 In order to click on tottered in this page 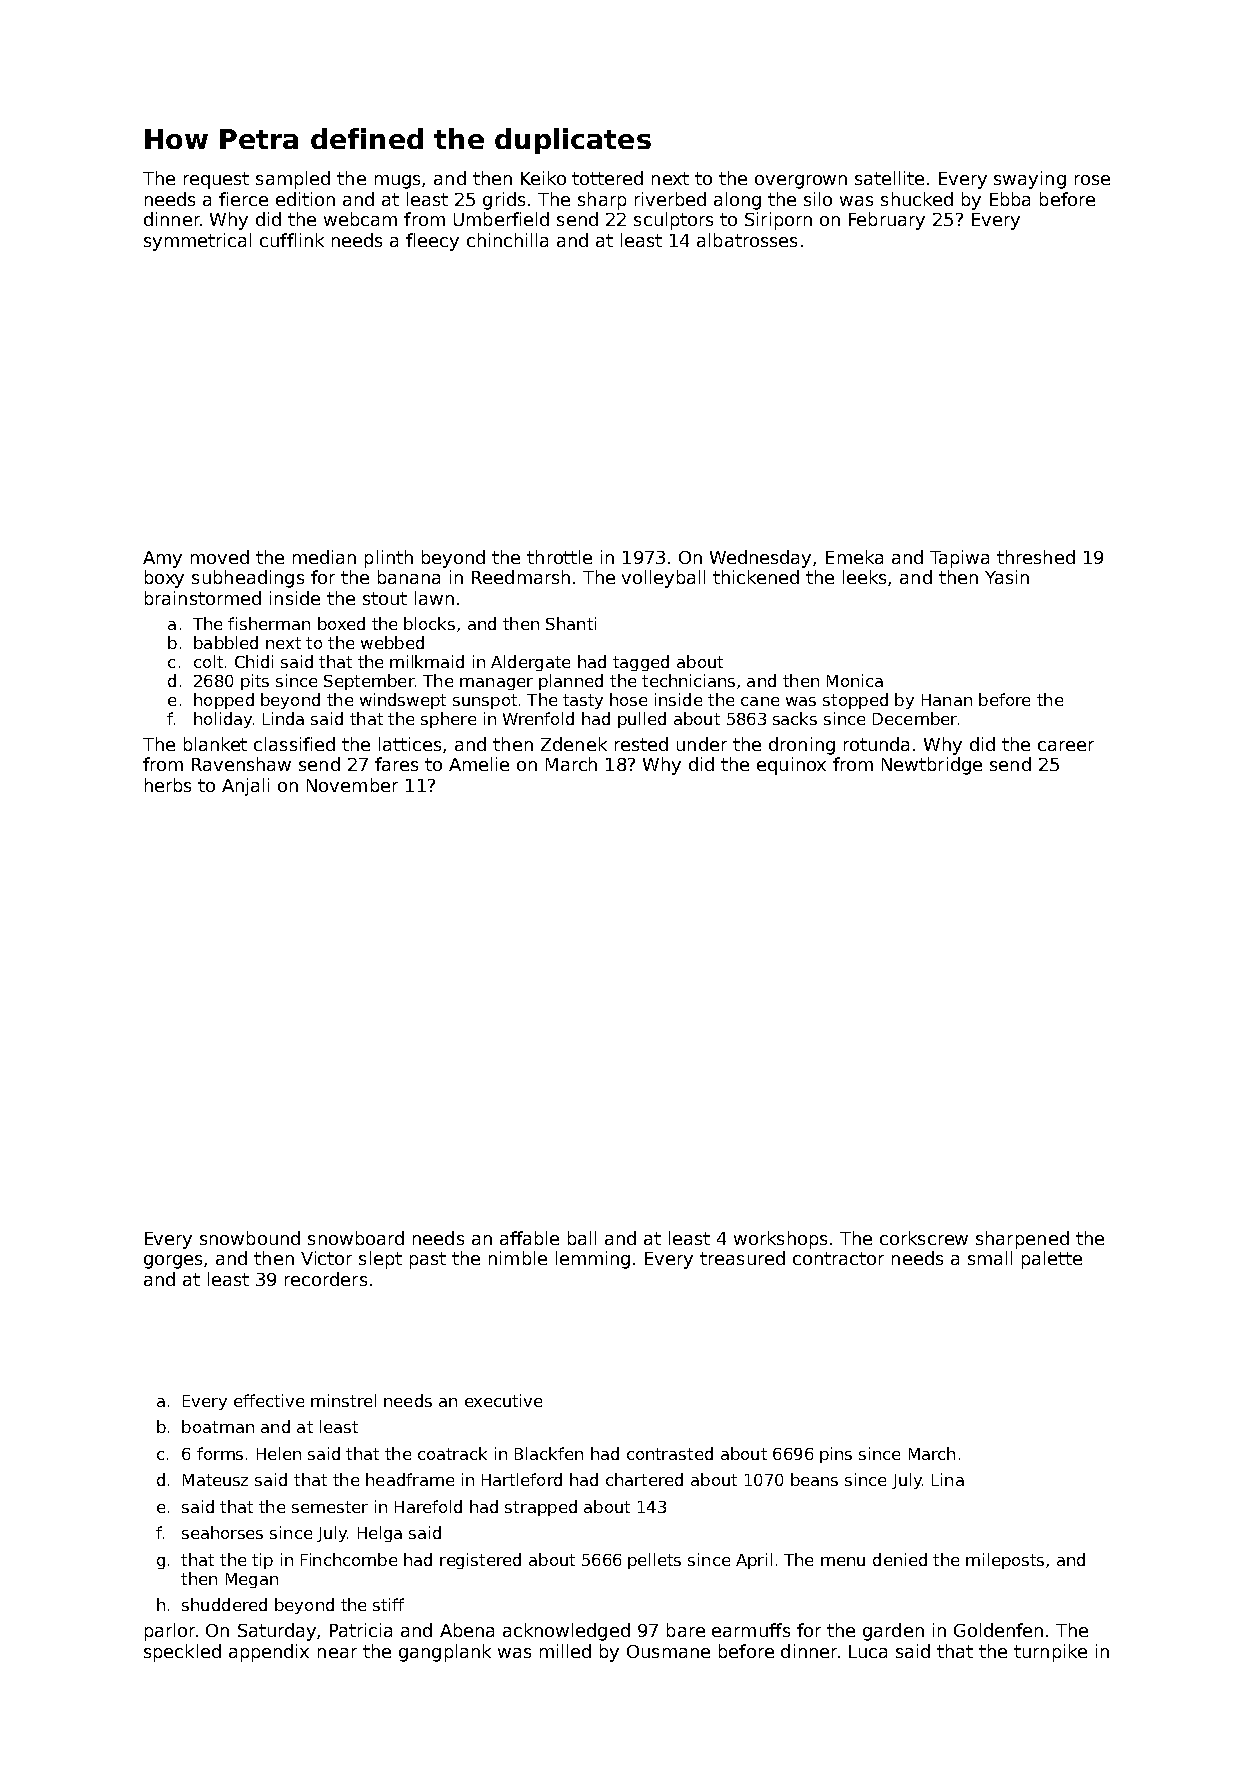, I will do `click(607, 178)`.
